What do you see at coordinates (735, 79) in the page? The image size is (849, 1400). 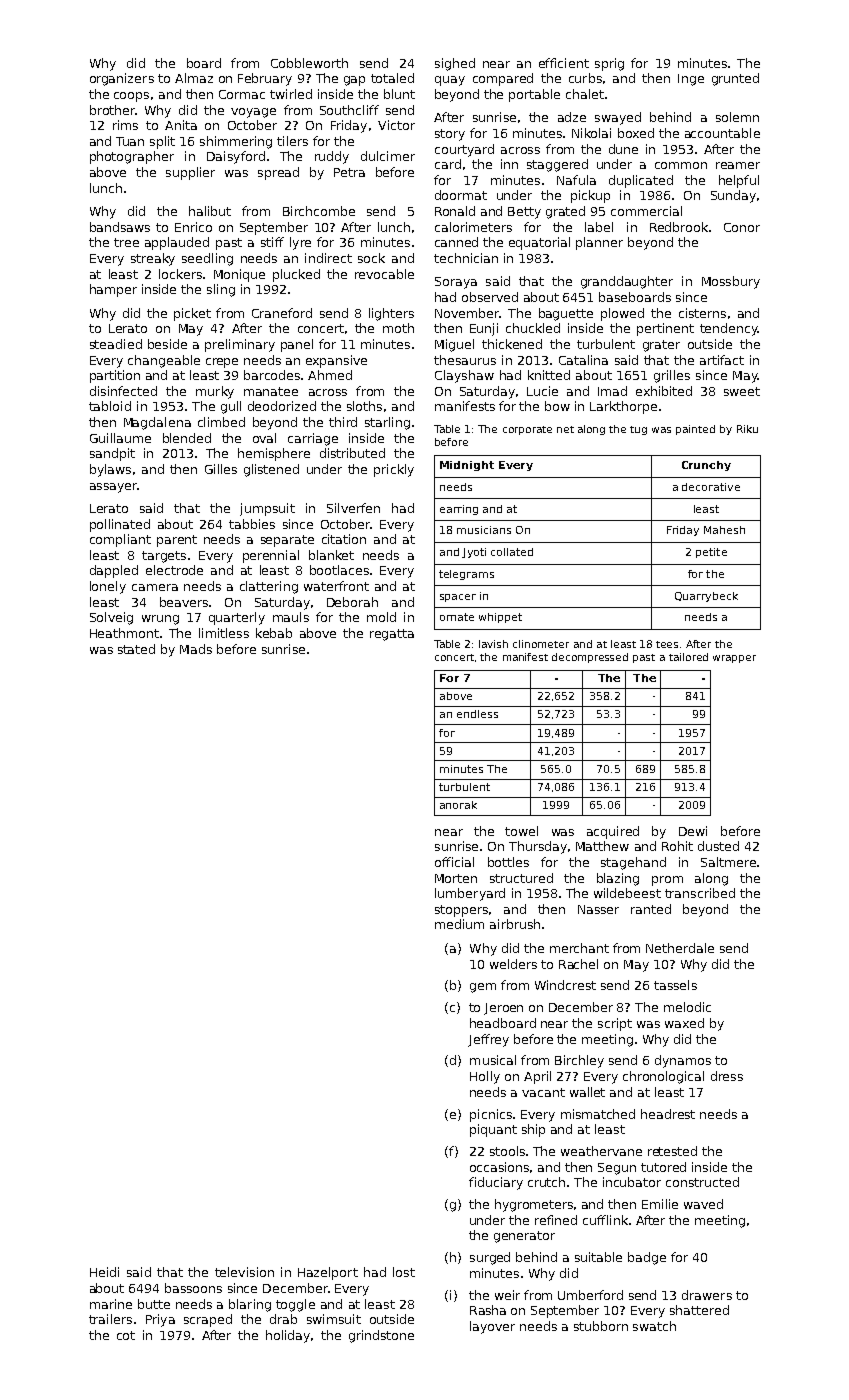 I see `grunted` at bounding box center [735, 79].
